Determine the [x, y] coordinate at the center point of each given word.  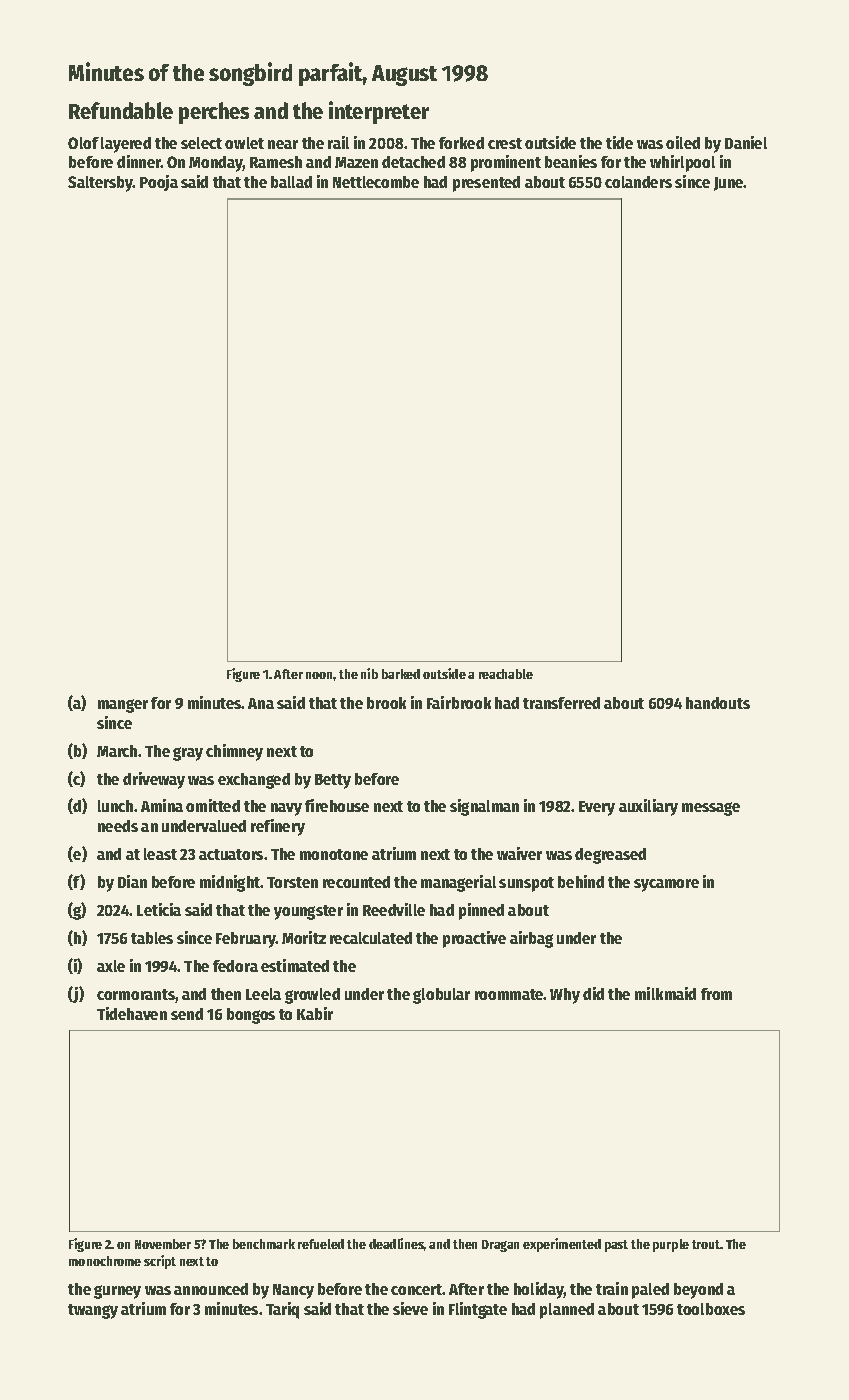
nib [369, 673]
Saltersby [100, 184]
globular [441, 996]
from [716, 994]
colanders [638, 182]
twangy [93, 1311]
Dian [132, 881]
